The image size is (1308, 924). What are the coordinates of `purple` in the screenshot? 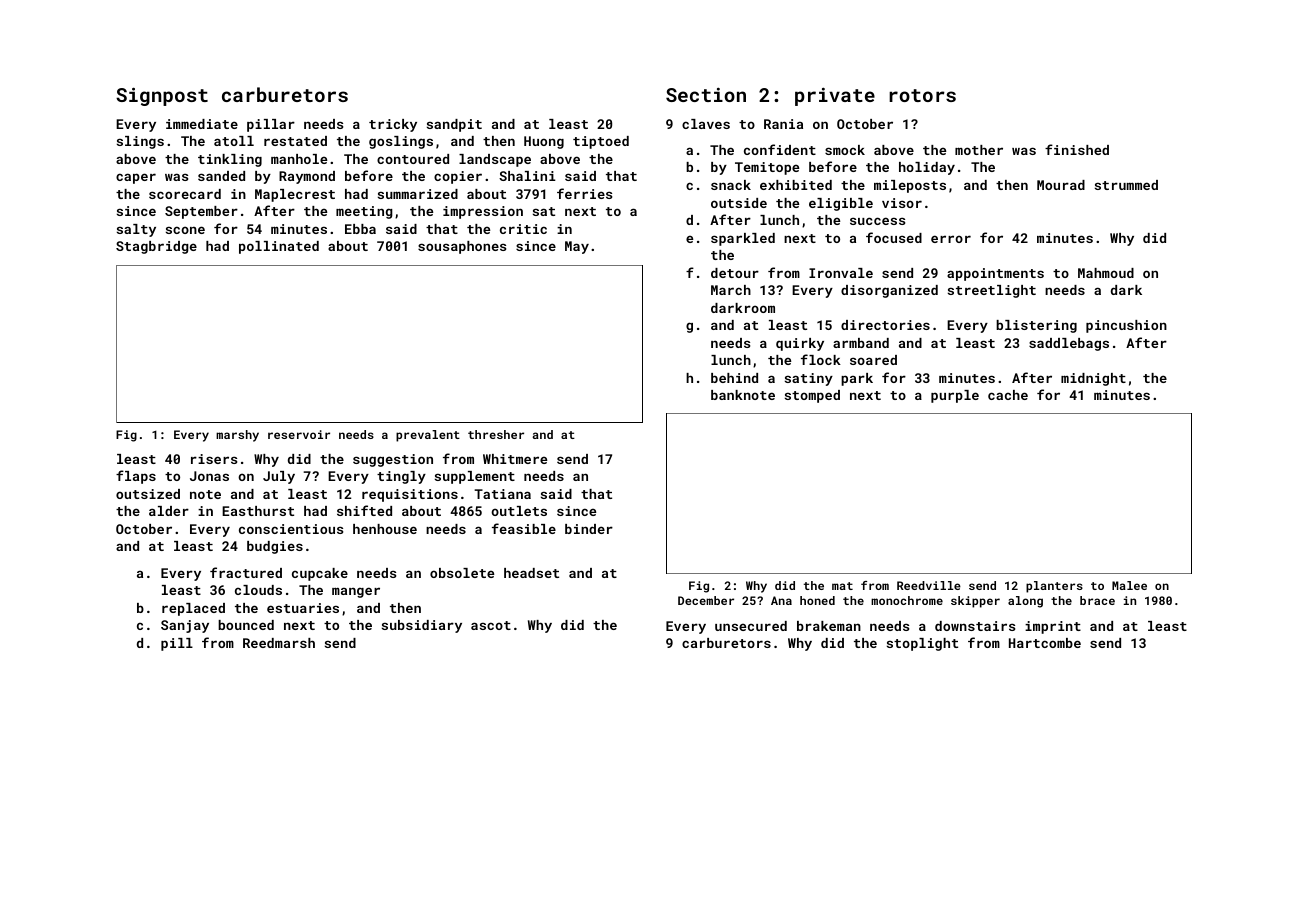 It's located at (955, 396).
